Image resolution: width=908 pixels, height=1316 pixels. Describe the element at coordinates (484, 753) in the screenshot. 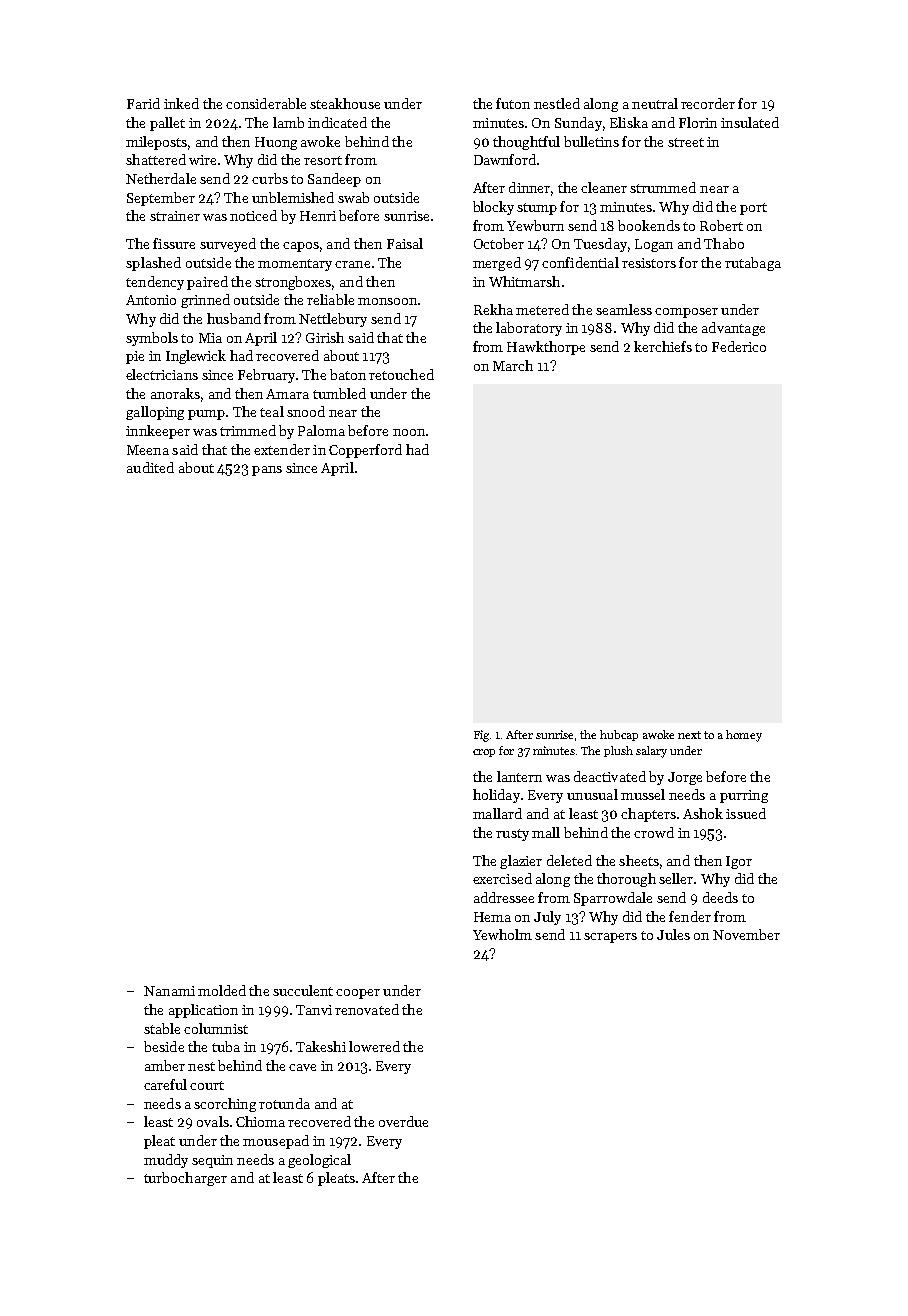

I see `crop` at that location.
